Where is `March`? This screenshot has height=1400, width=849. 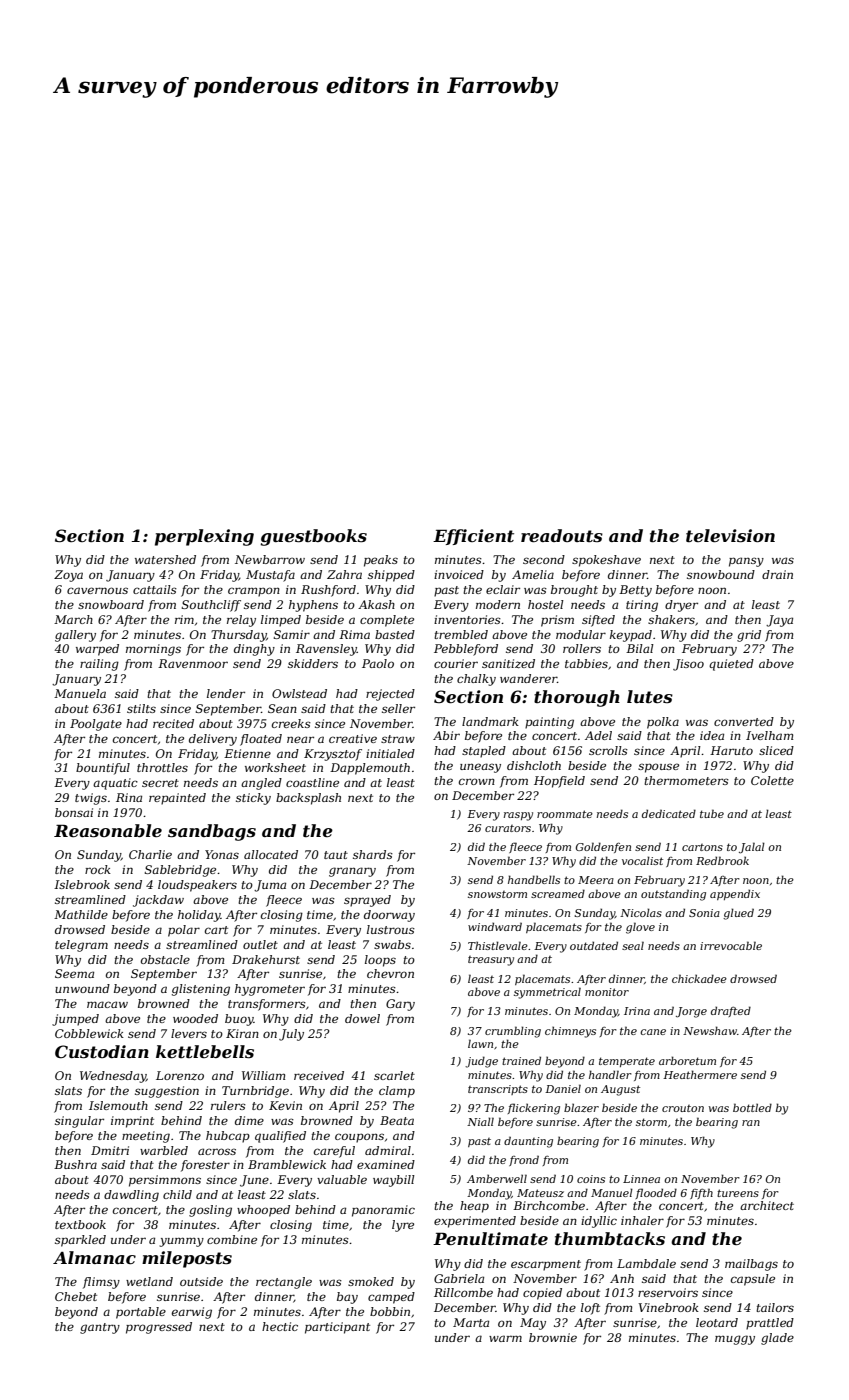
March is located at coordinates (73, 619).
